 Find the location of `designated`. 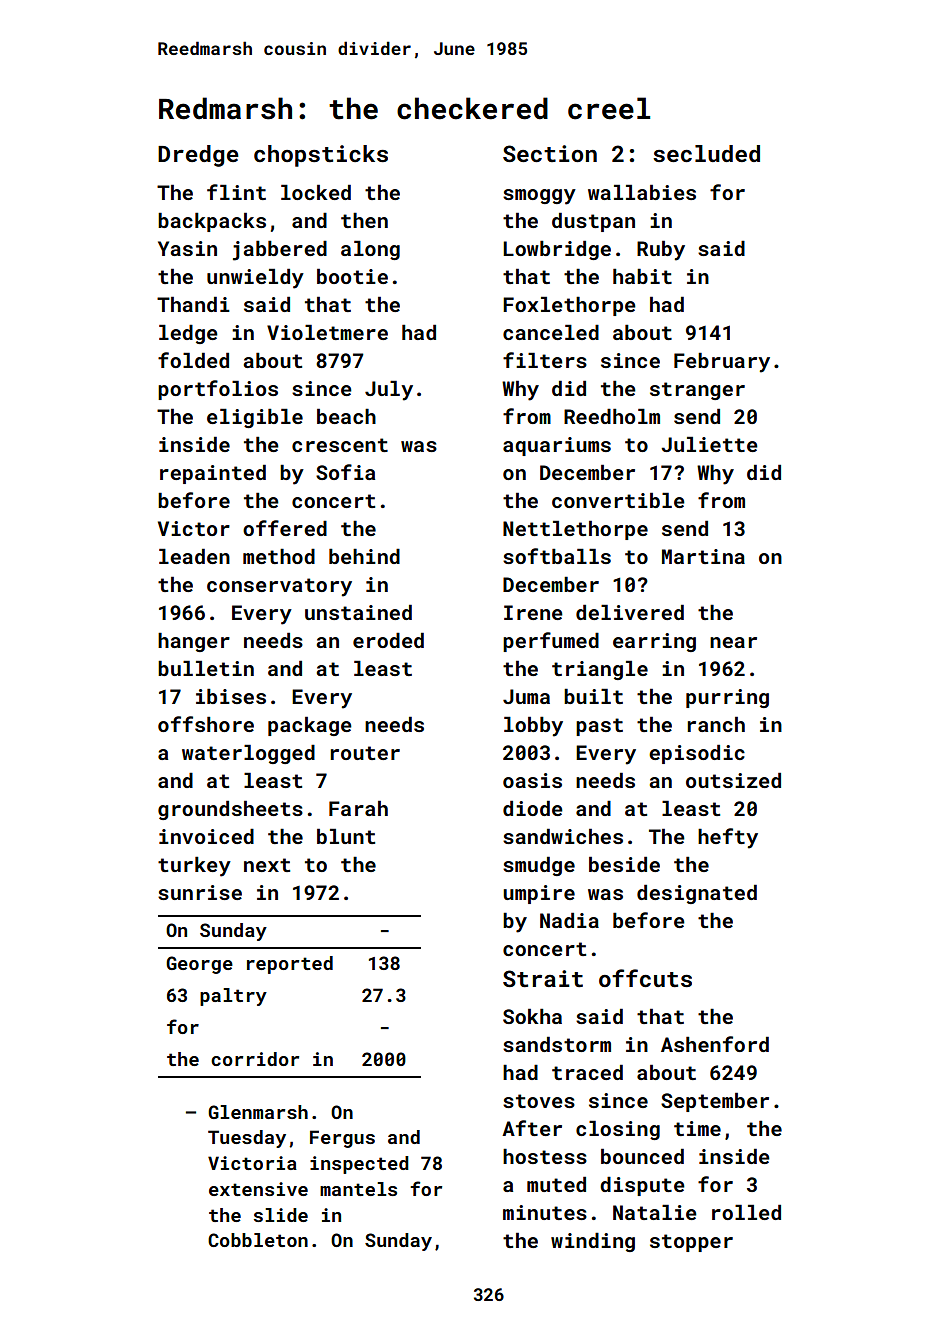

designated is located at coordinates (697, 894).
